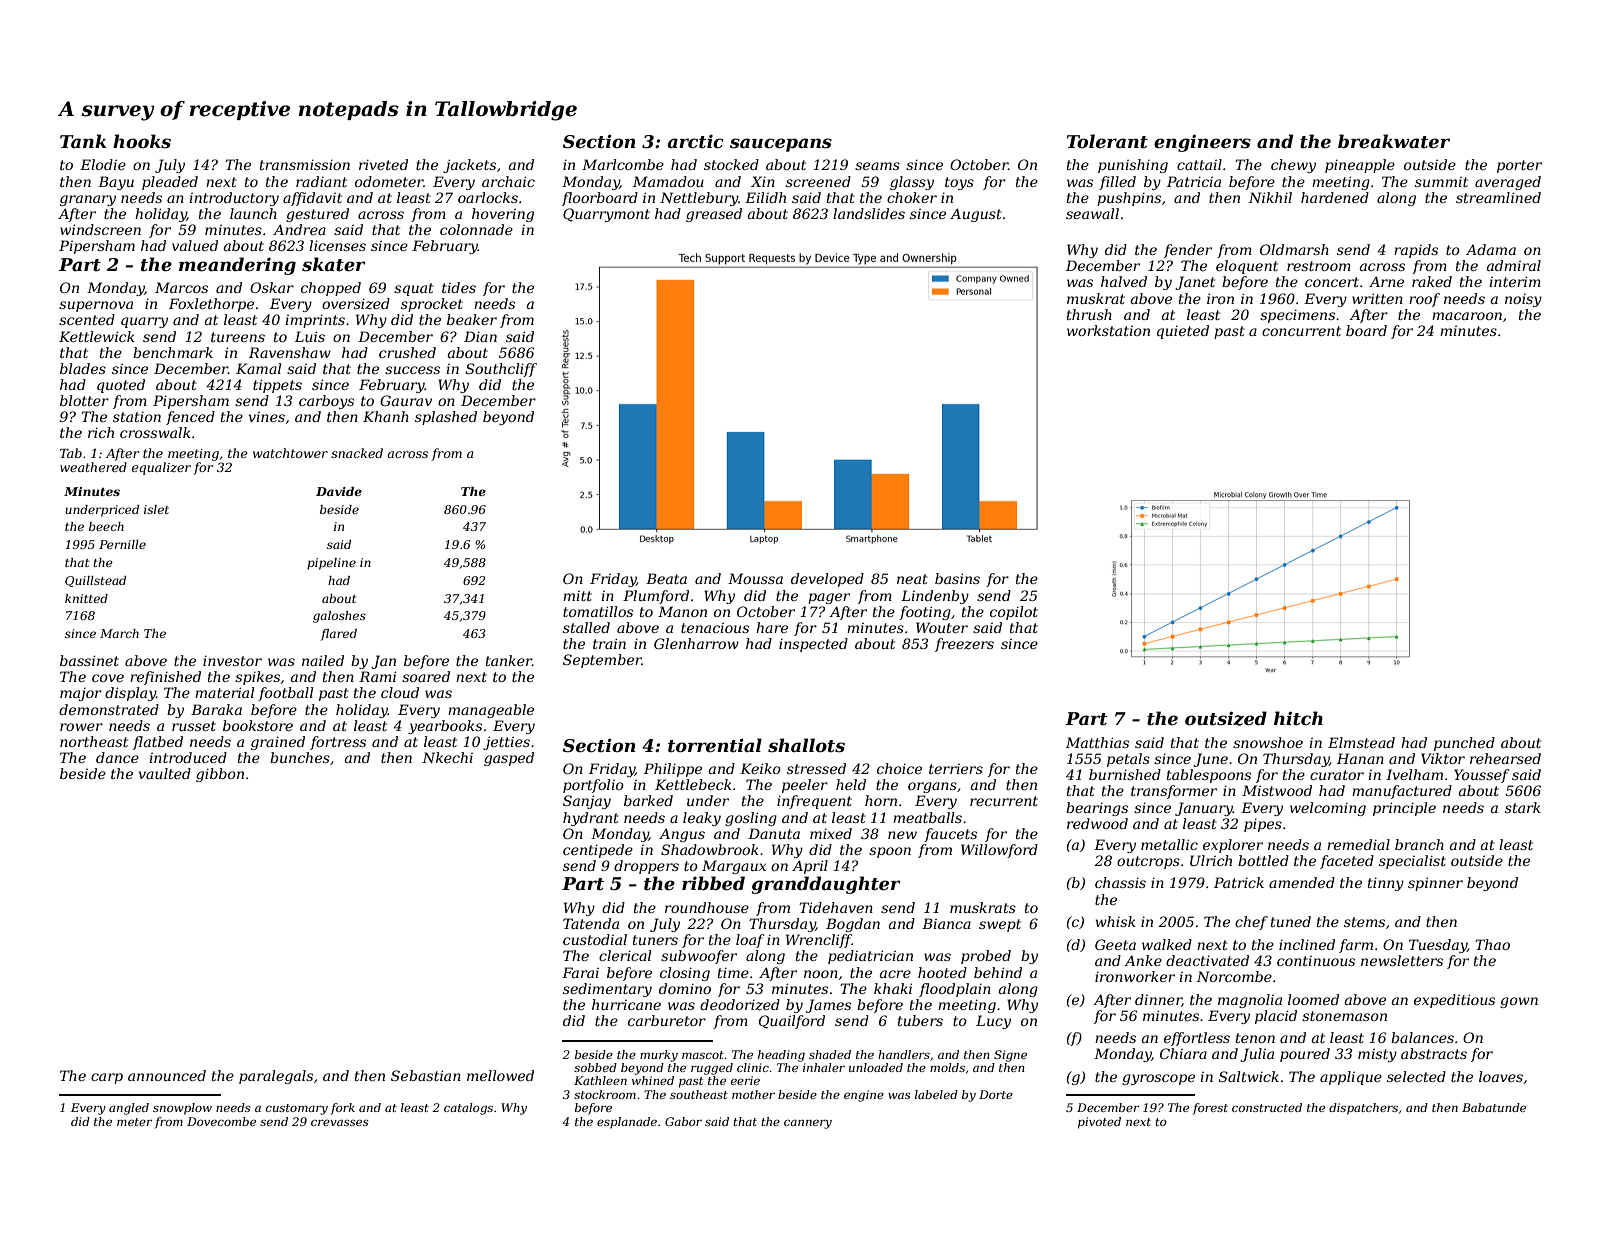 The width and height of the screenshot is (1601, 1237). What do you see at coordinates (129, 1109) in the screenshot?
I see `angled` at bounding box center [129, 1109].
